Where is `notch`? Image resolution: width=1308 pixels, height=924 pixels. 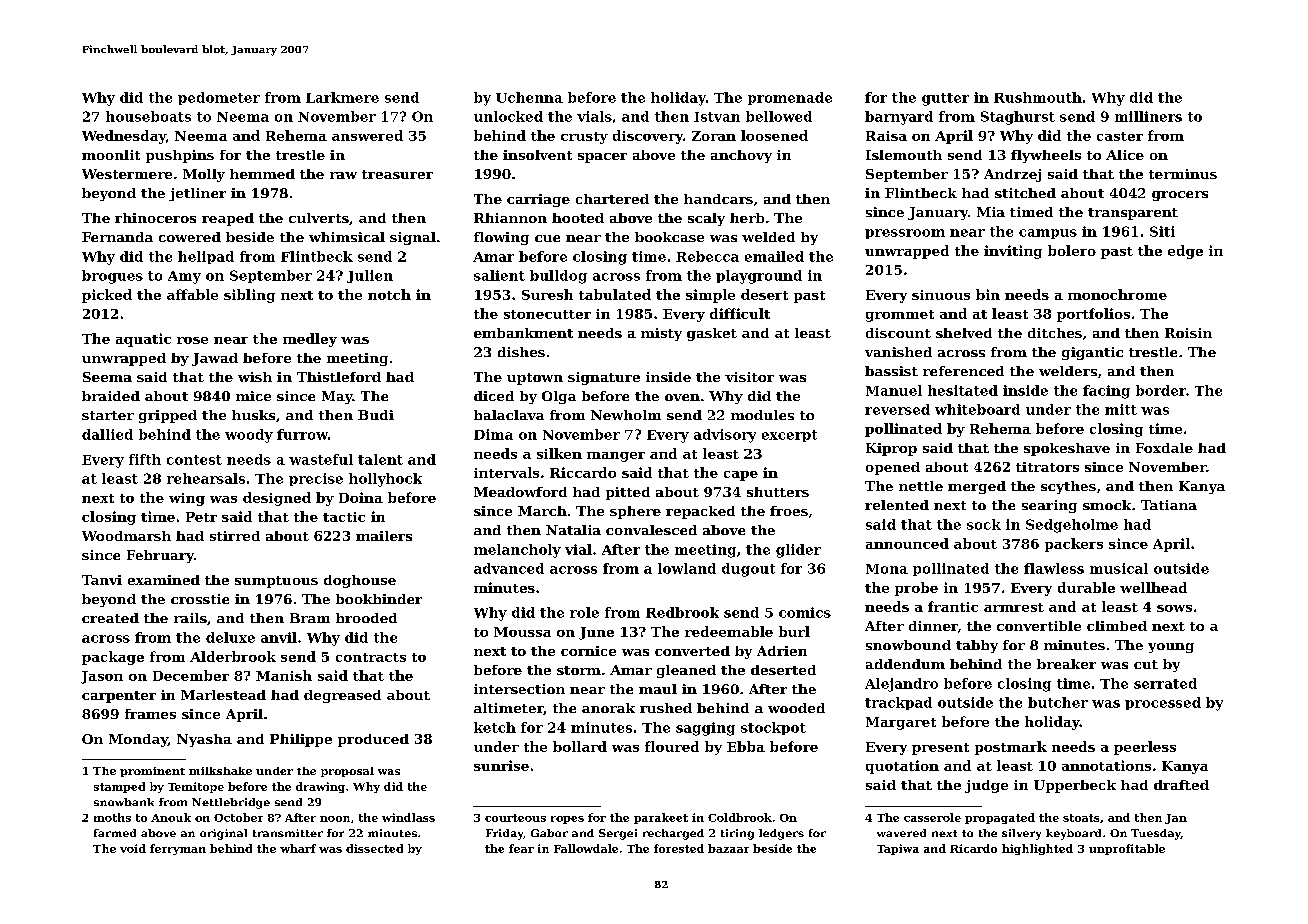 notch is located at coordinates (389, 294).
